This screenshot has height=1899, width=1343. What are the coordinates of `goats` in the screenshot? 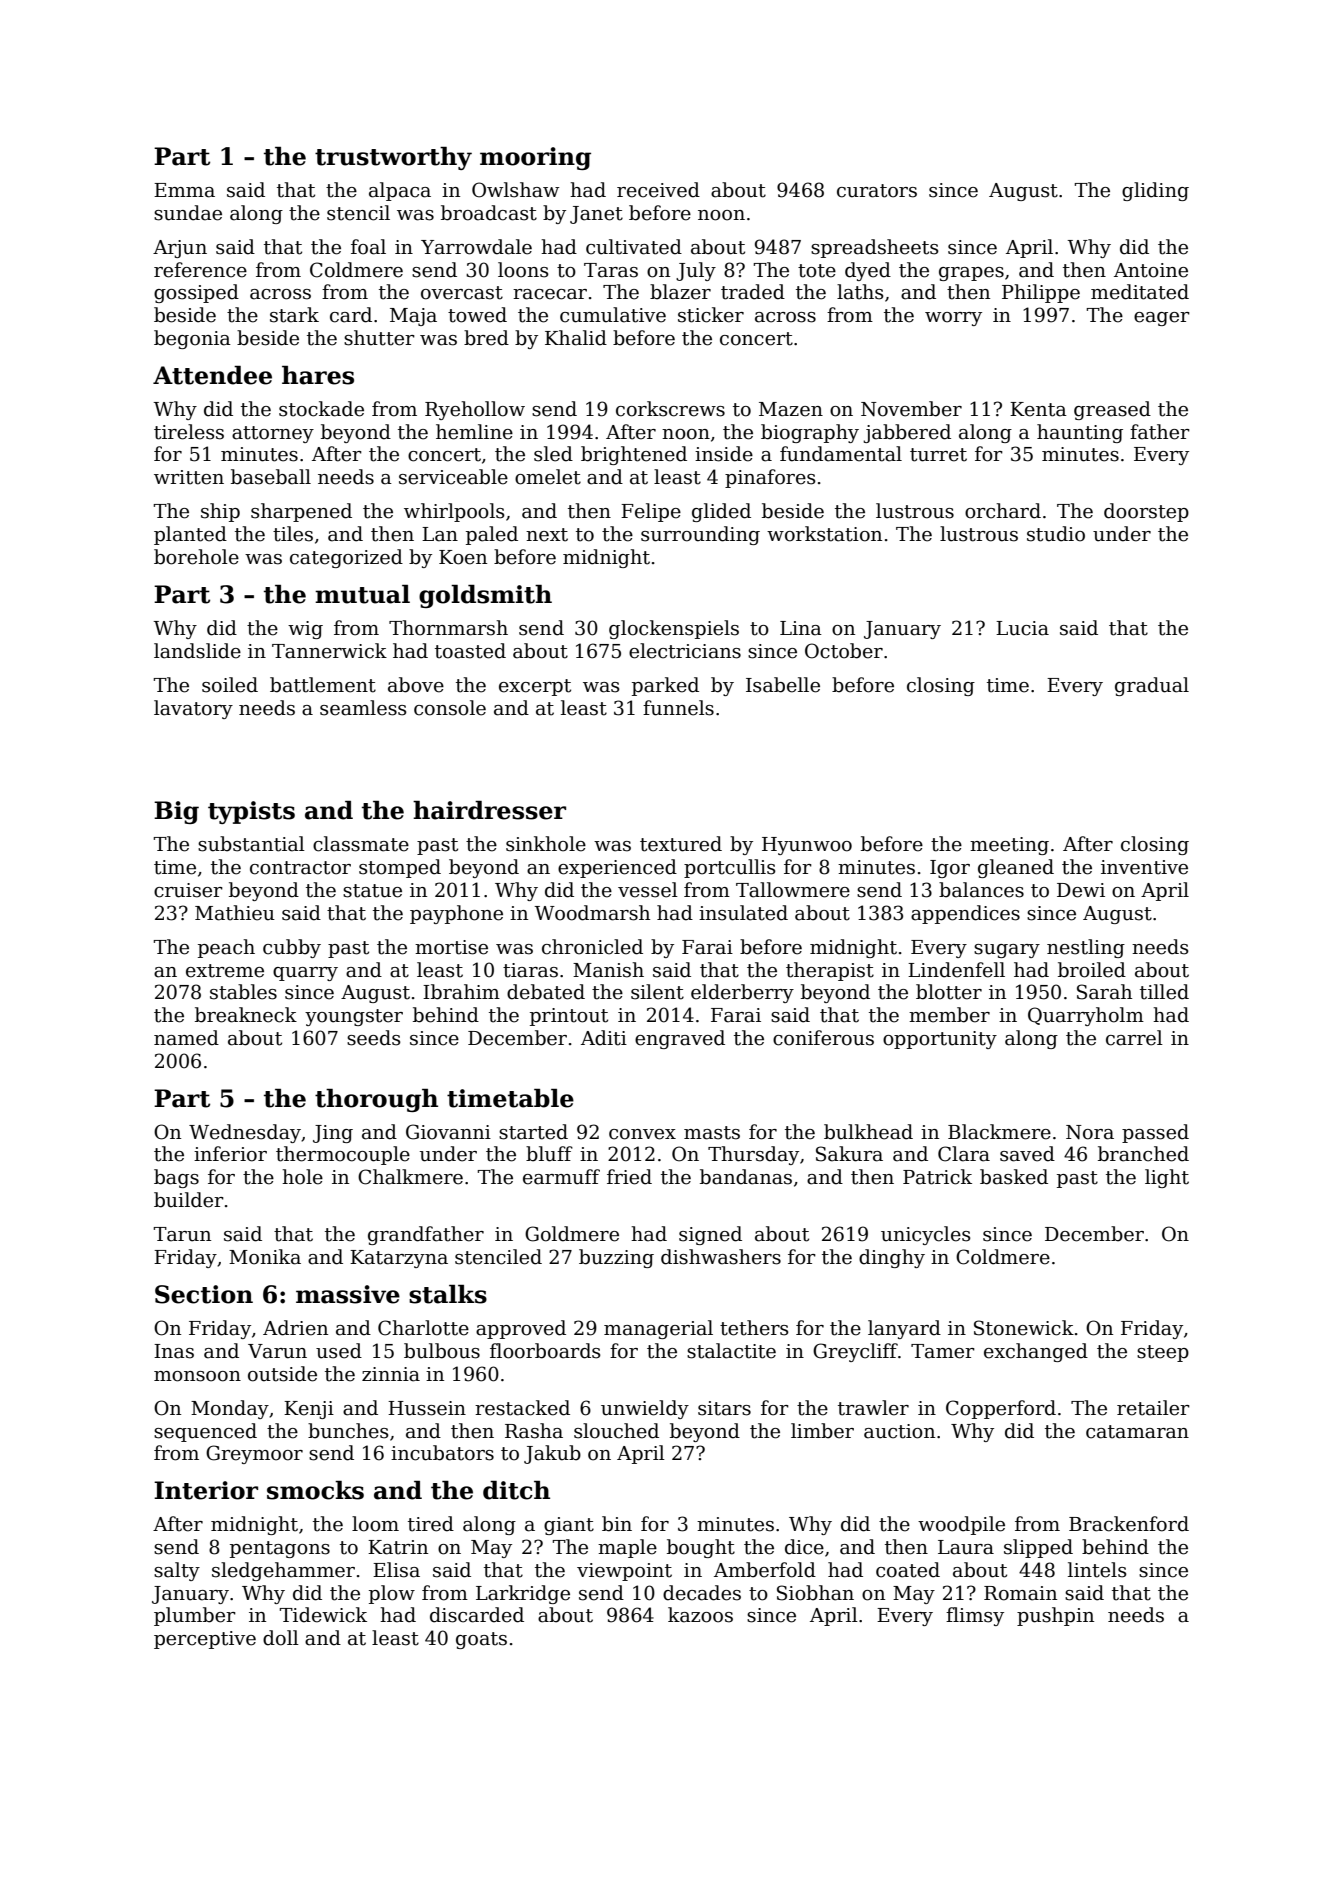 It's located at (481, 1640).
